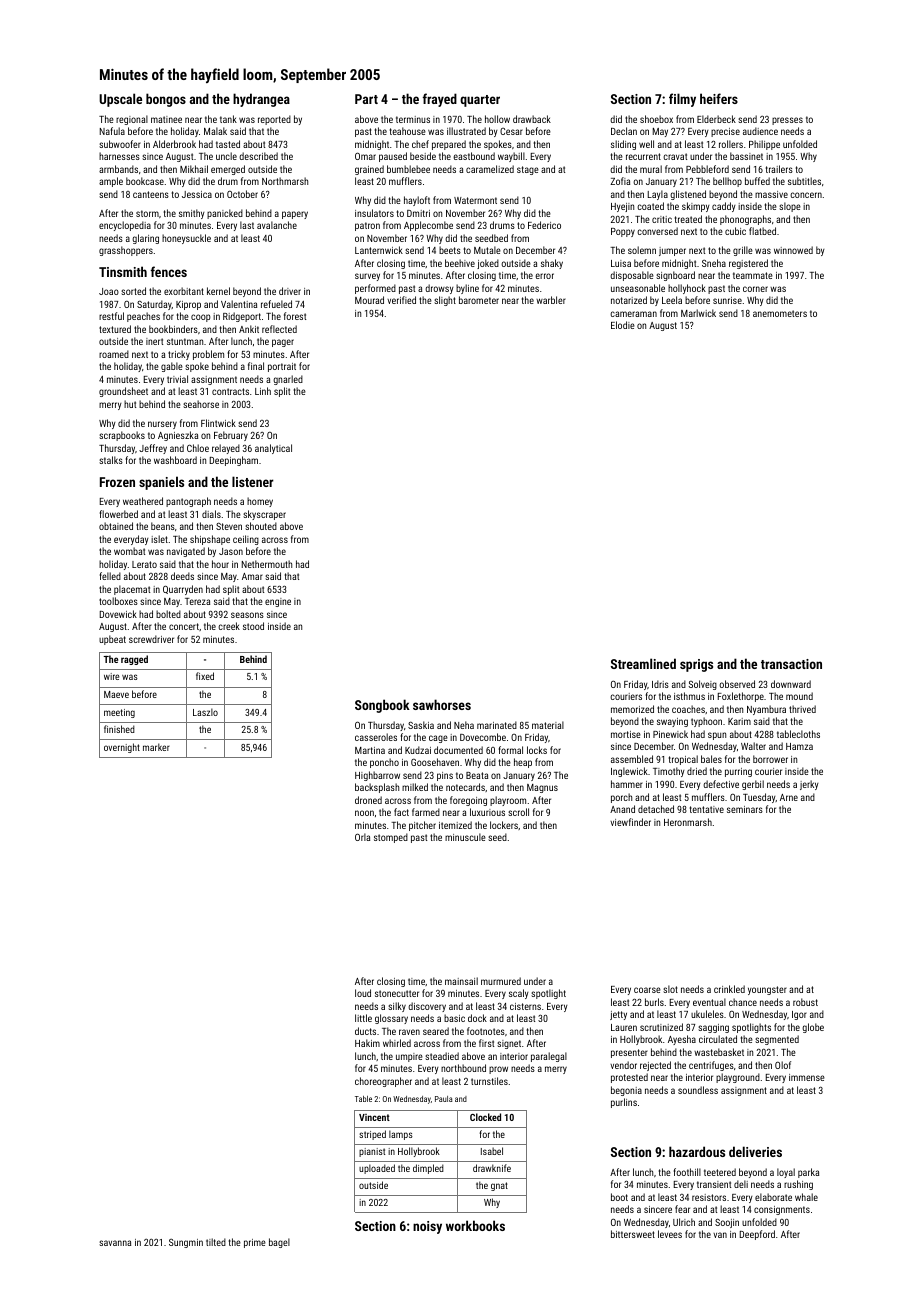 This screenshot has height=1308, width=924. I want to click on jerky, so click(809, 785).
